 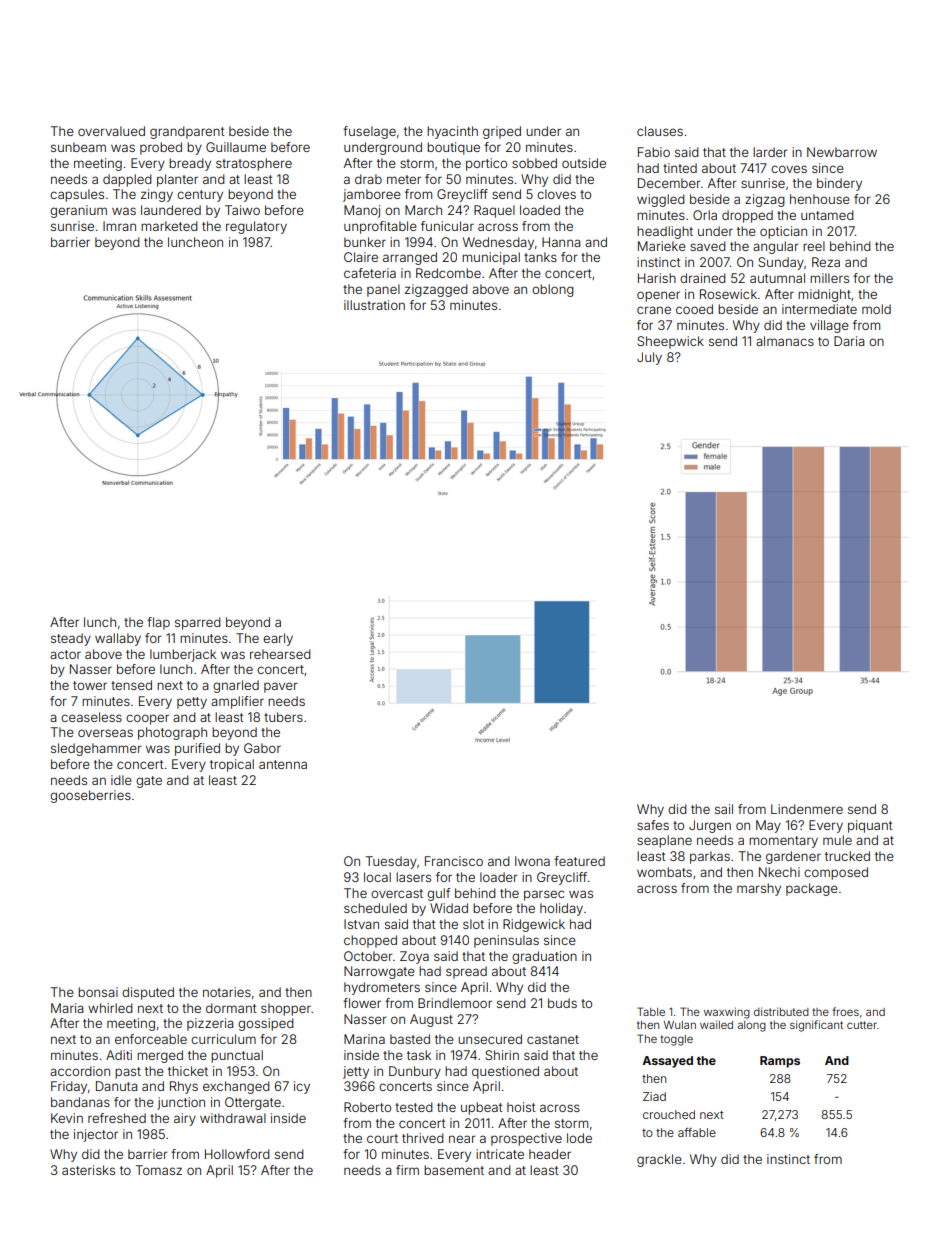 What do you see at coordinates (697, 1132) in the screenshot?
I see `affable` at bounding box center [697, 1132].
